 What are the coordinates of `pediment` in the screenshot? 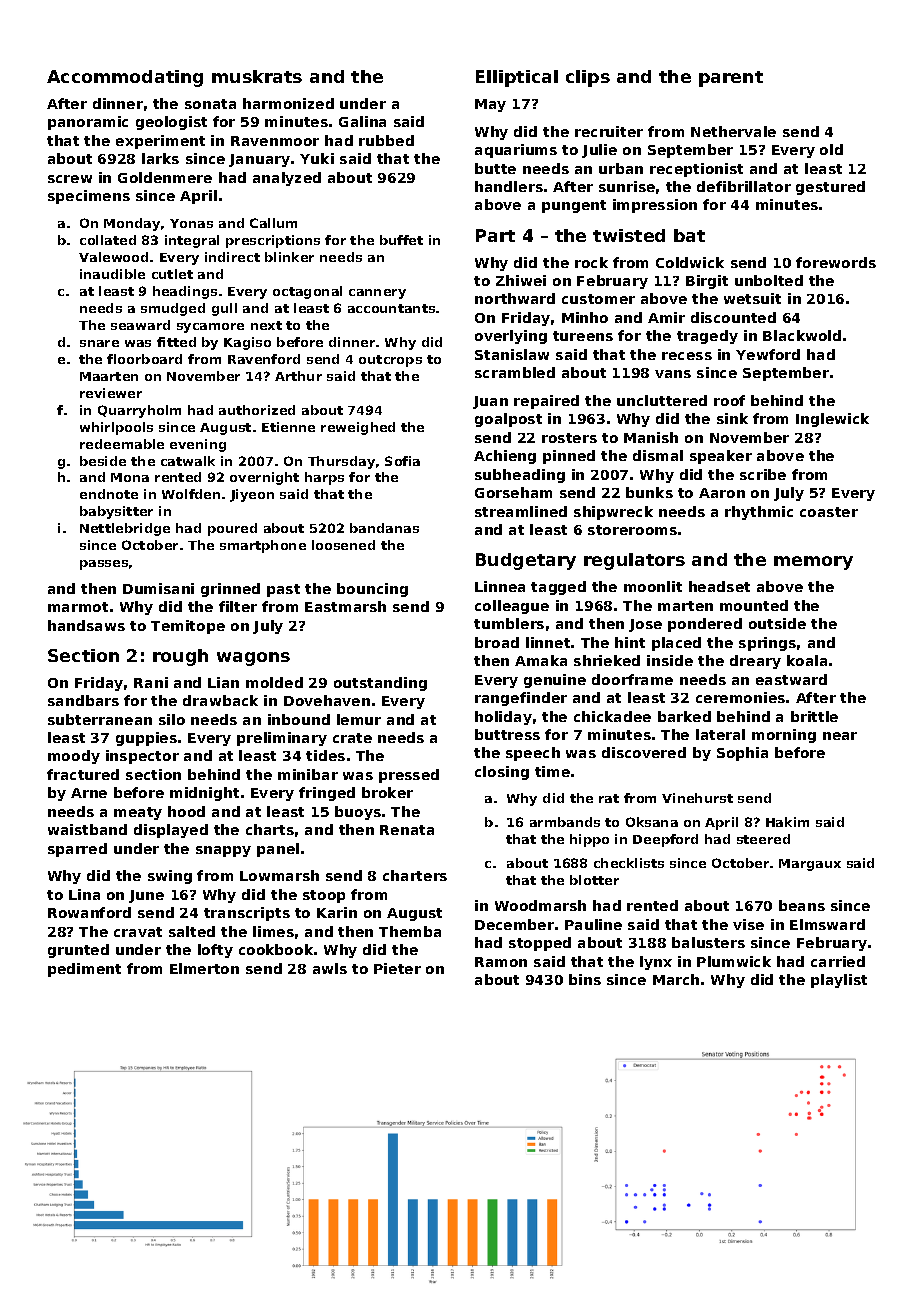 It's located at (84, 970).
